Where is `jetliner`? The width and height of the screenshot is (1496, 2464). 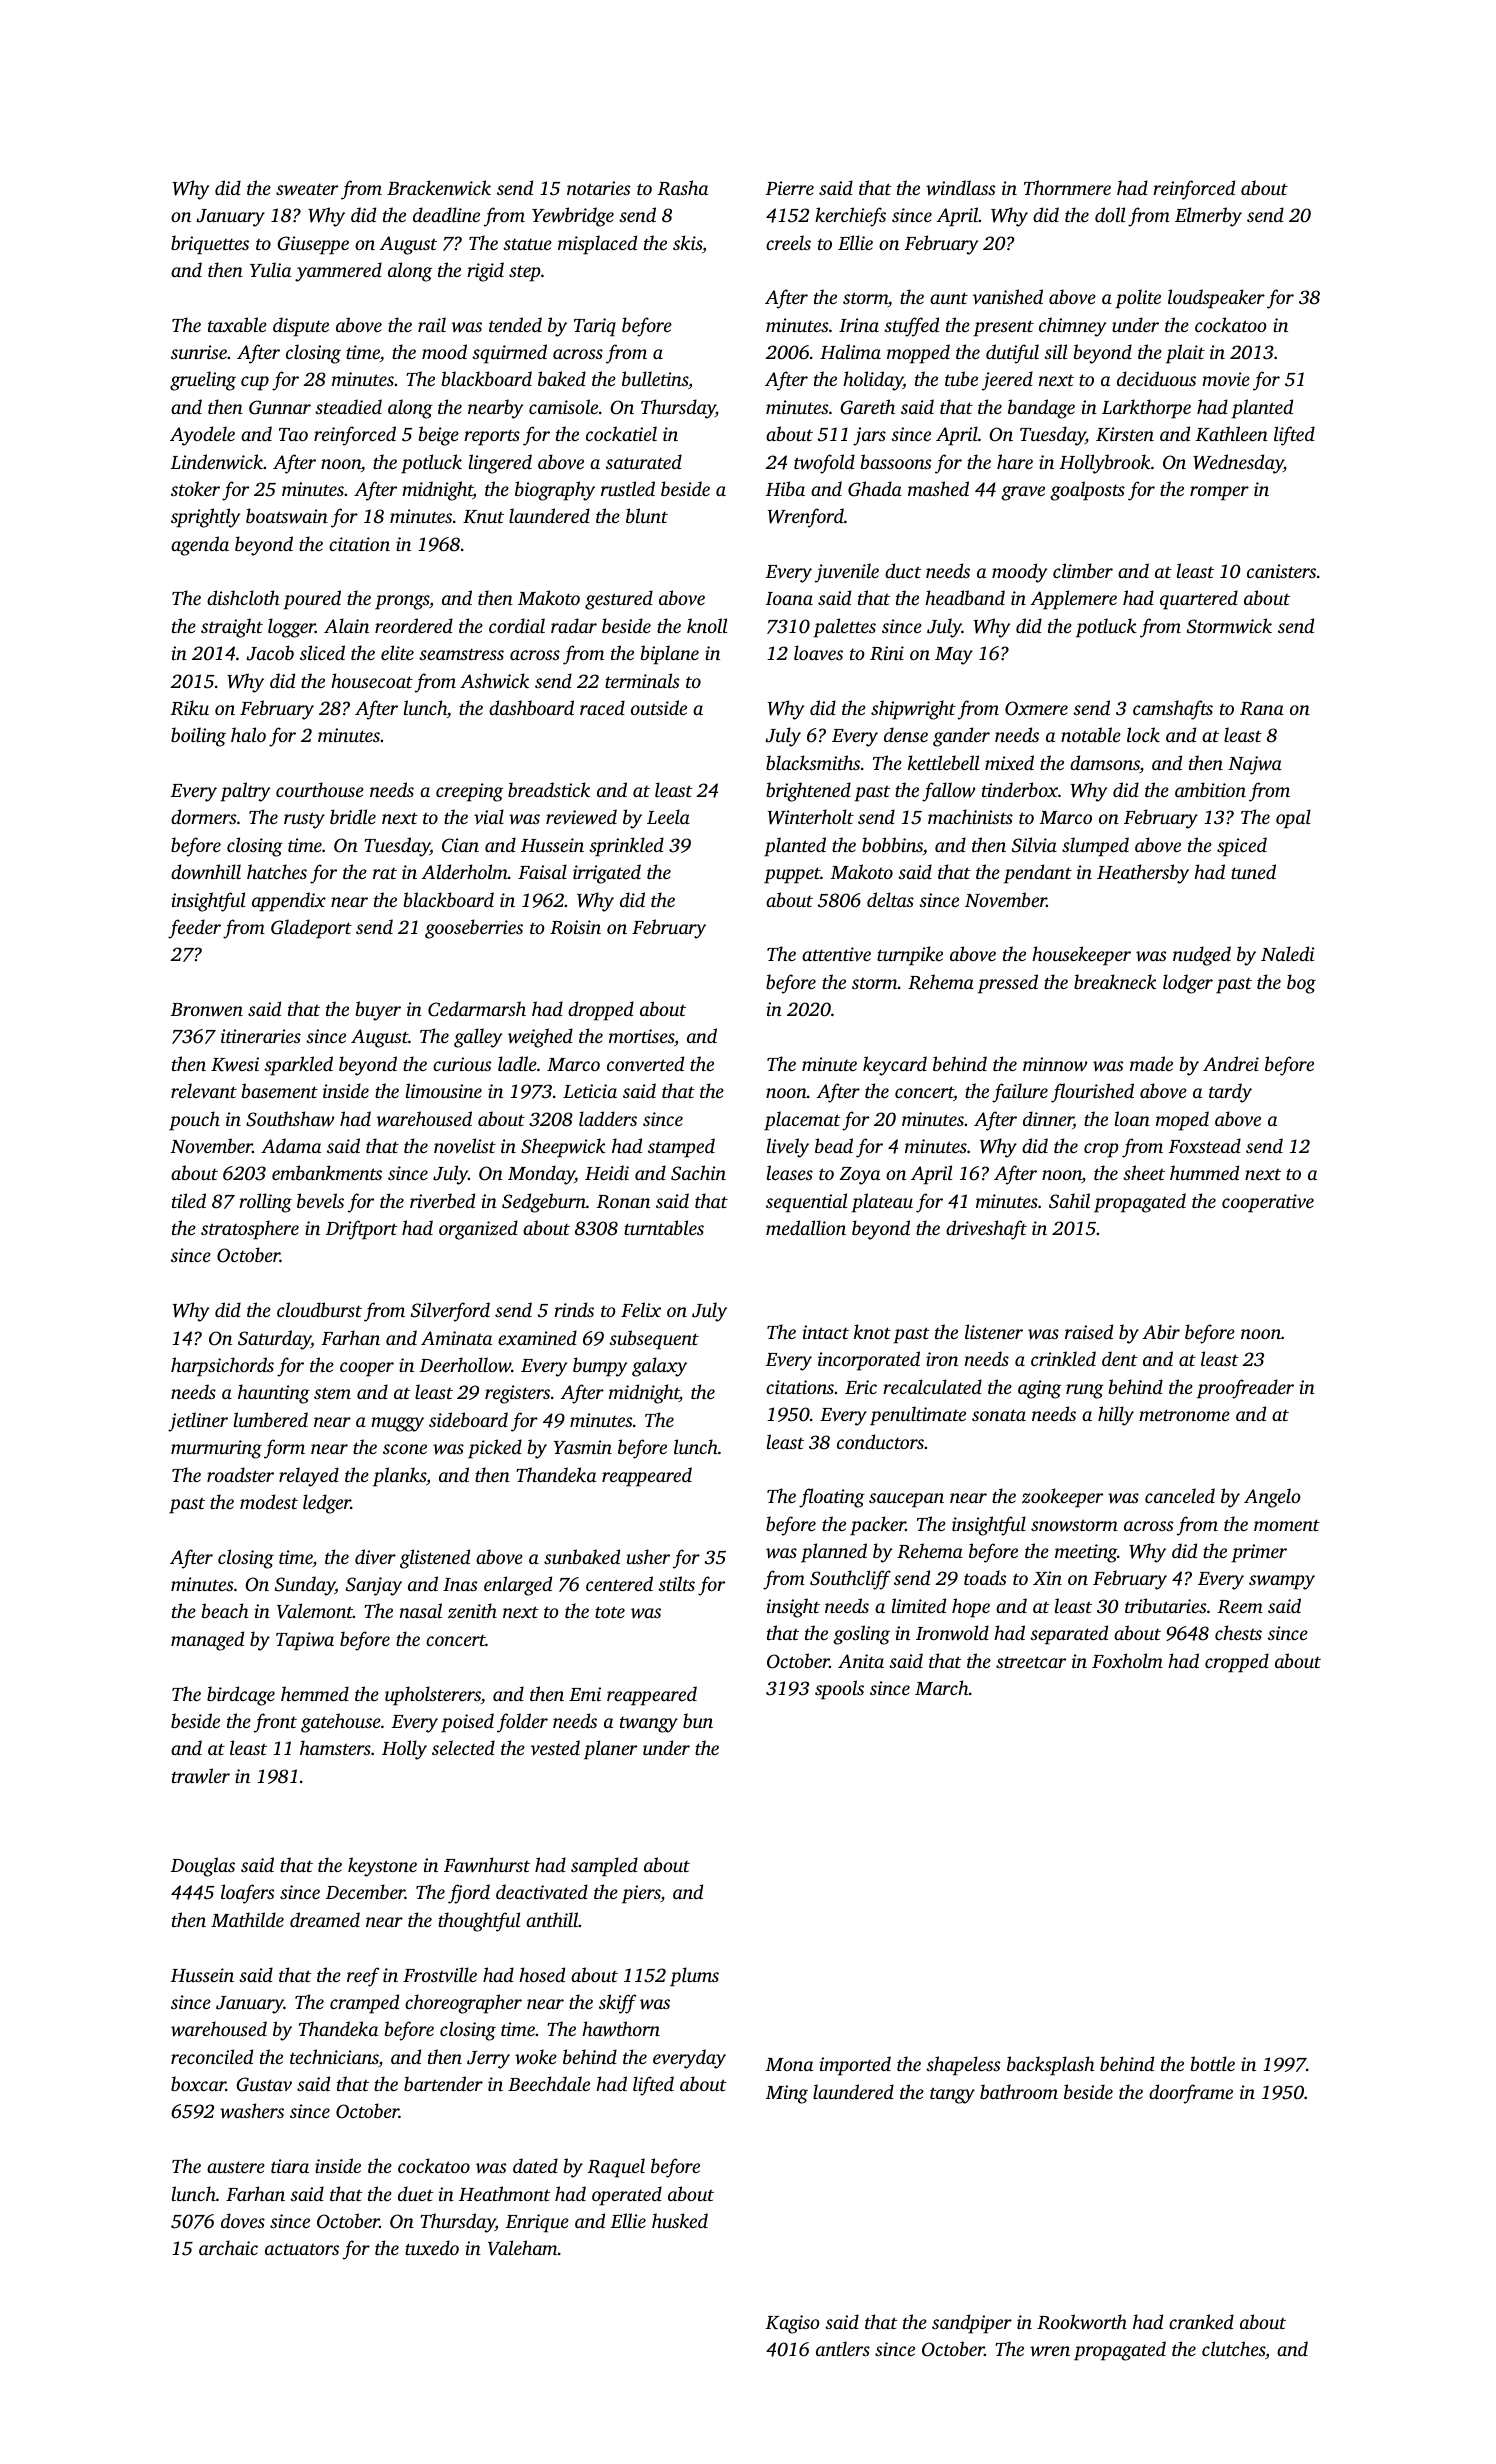 jetliner is located at coordinates (198, 1422).
